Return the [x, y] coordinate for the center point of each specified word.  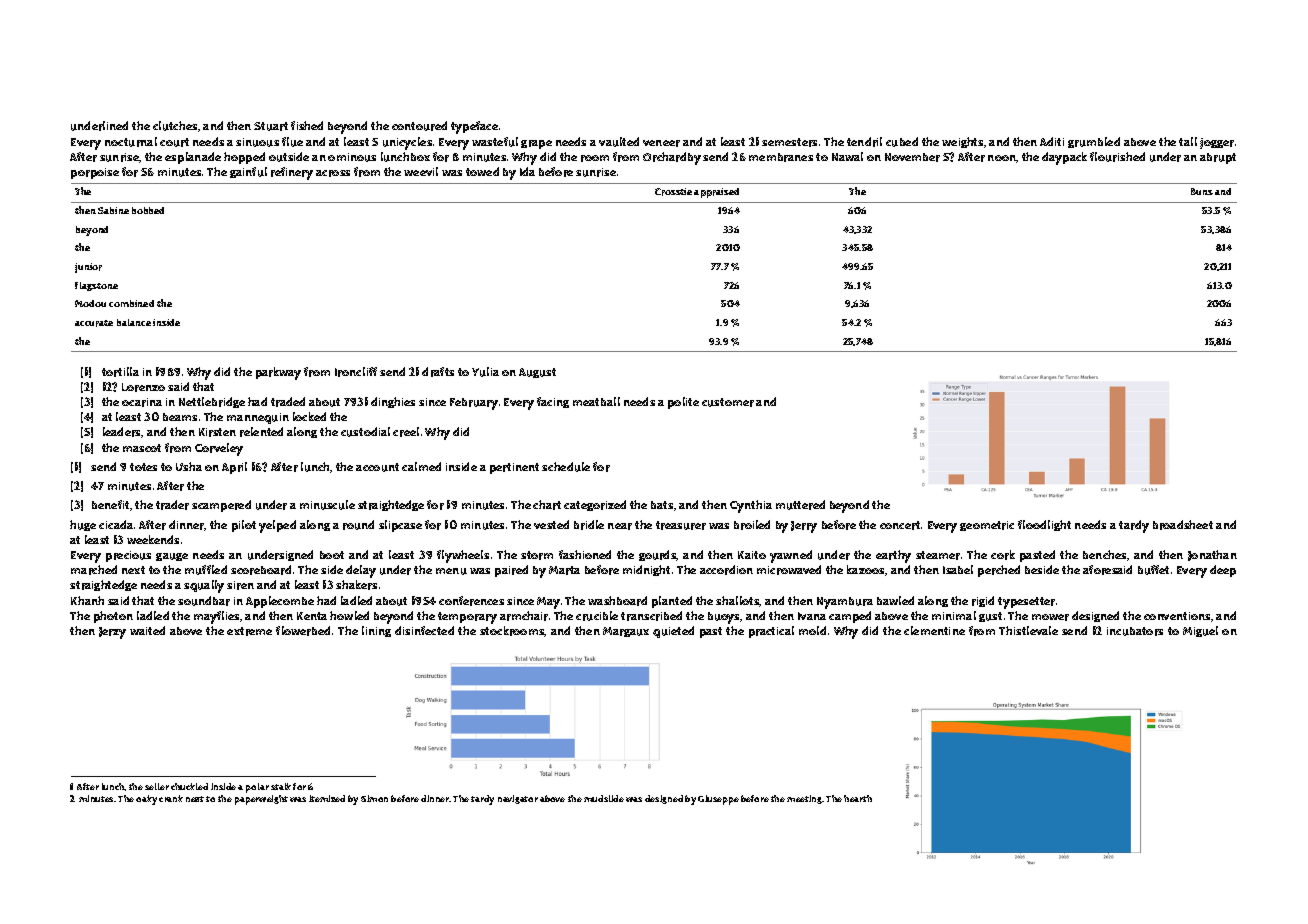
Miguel [1200, 631]
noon [1002, 158]
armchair [524, 616]
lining [376, 631]
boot [332, 555]
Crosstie [673, 192]
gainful [248, 172]
